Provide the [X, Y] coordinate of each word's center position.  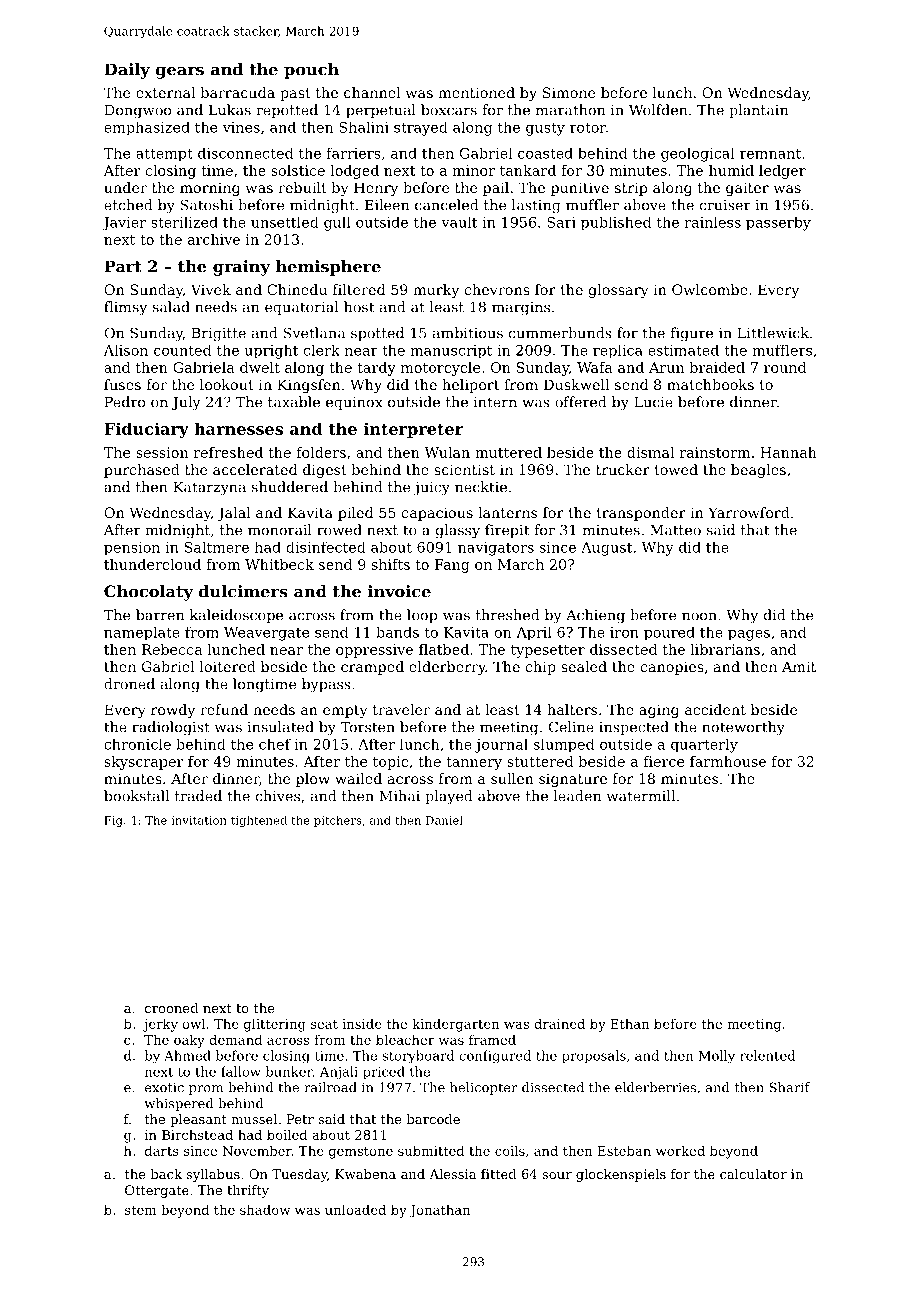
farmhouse [728, 761]
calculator [753, 1174]
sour [557, 1175]
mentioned [476, 92]
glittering [275, 1025]
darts [162, 1150]
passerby [778, 223]
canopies [672, 668]
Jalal [234, 514]
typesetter [548, 651]
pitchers [338, 821]
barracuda [237, 92]
